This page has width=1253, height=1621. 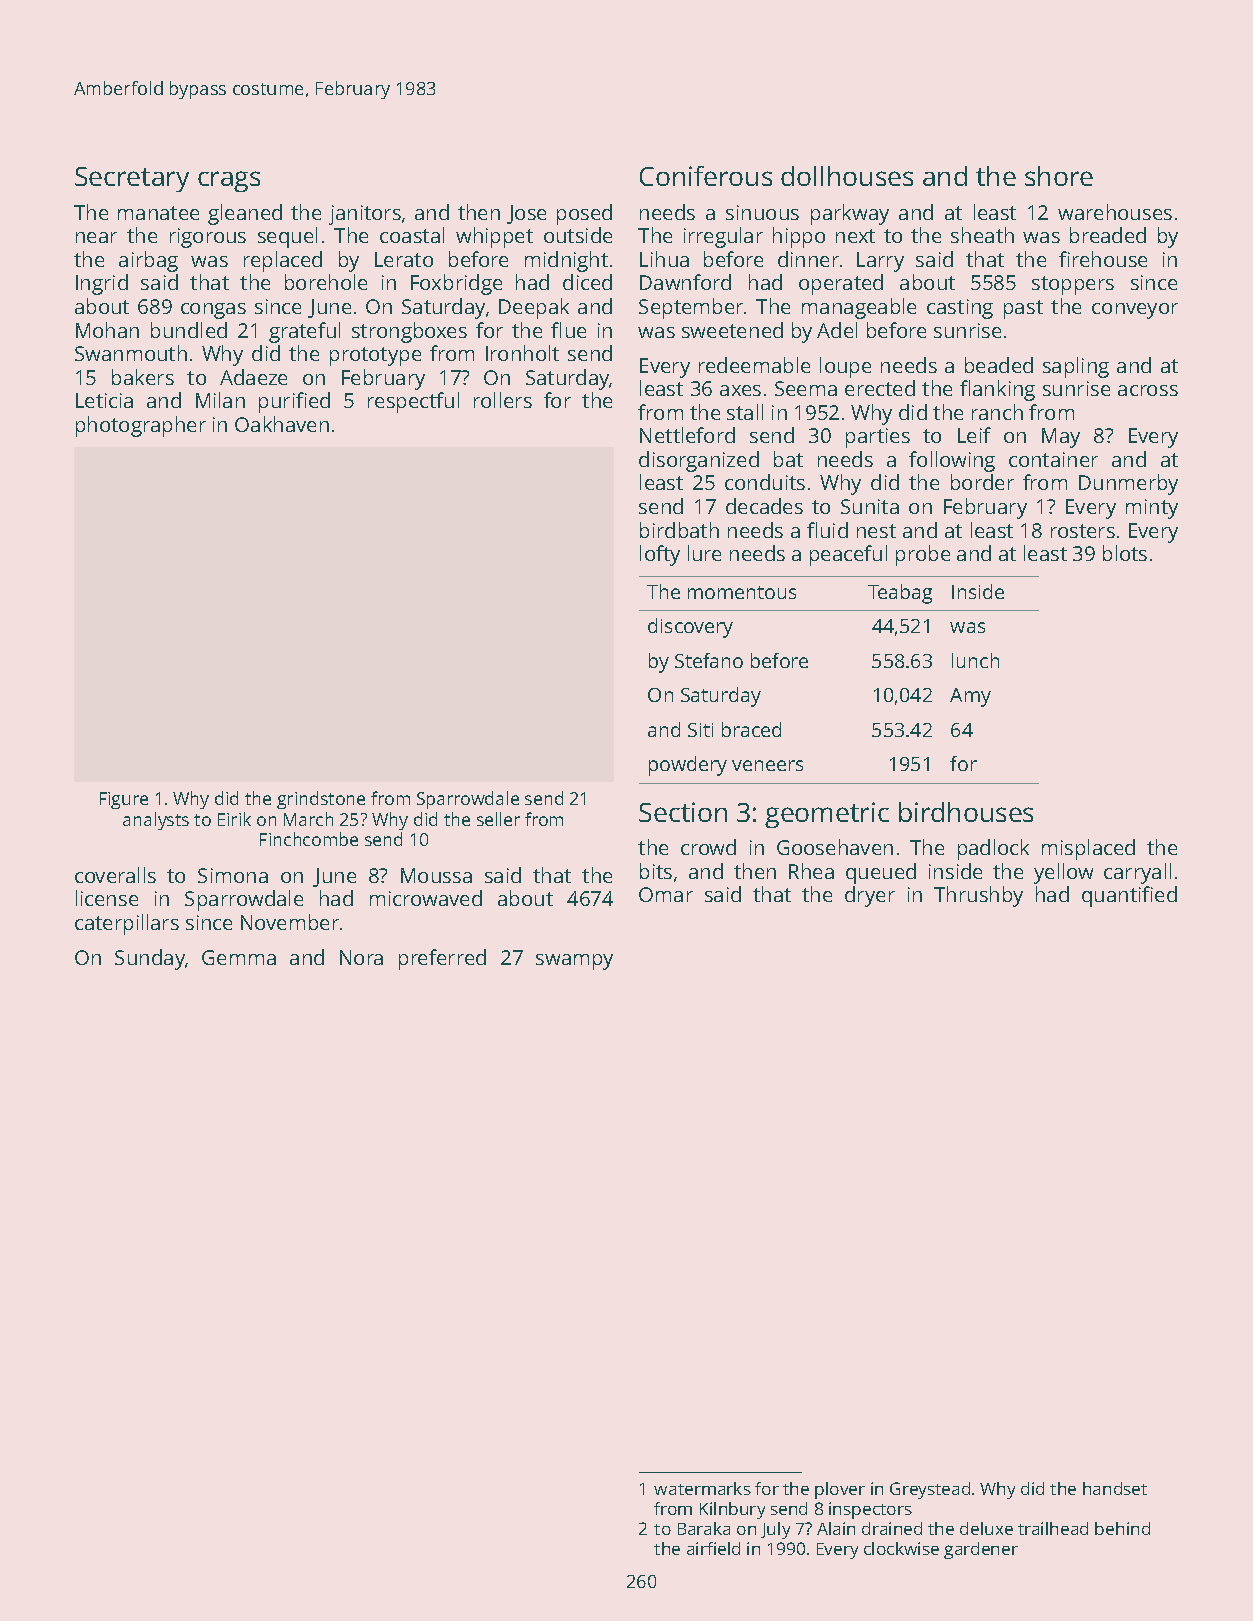 What do you see at coordinates (141, 426) in the page?
I see `photographer` at bounding box center [141, 426].
